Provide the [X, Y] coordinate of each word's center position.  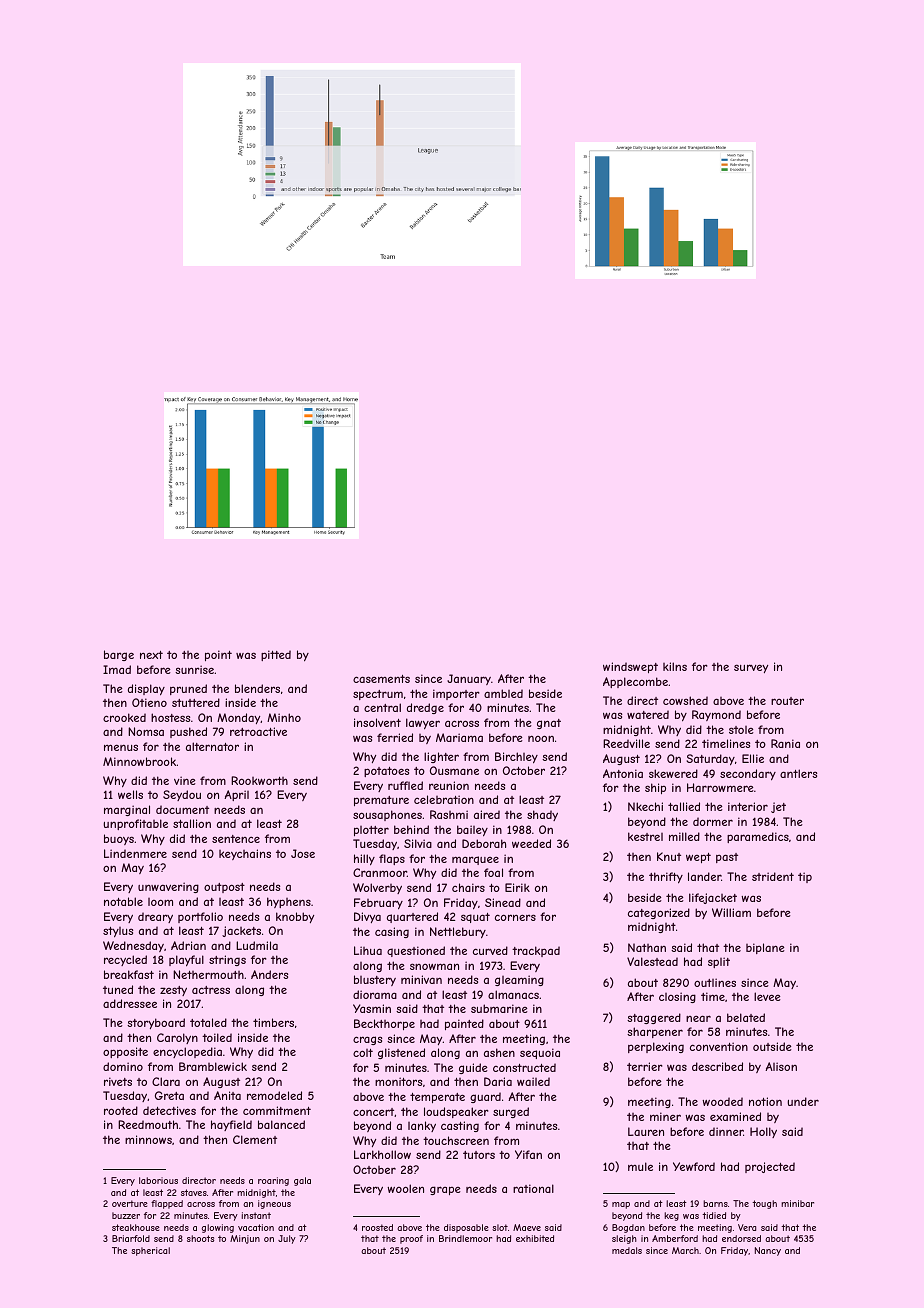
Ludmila [257, 945]
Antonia [623, 773]
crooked [124, 717]
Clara [166, 1081]
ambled [503, 693]
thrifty [666, 878]
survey [751, 668]
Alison [781, 1066]
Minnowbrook [139, 761]
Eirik [517, 887]
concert [374, 1112]
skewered [673, 773]
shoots [200, 1238]
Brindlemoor [465, 1238]
